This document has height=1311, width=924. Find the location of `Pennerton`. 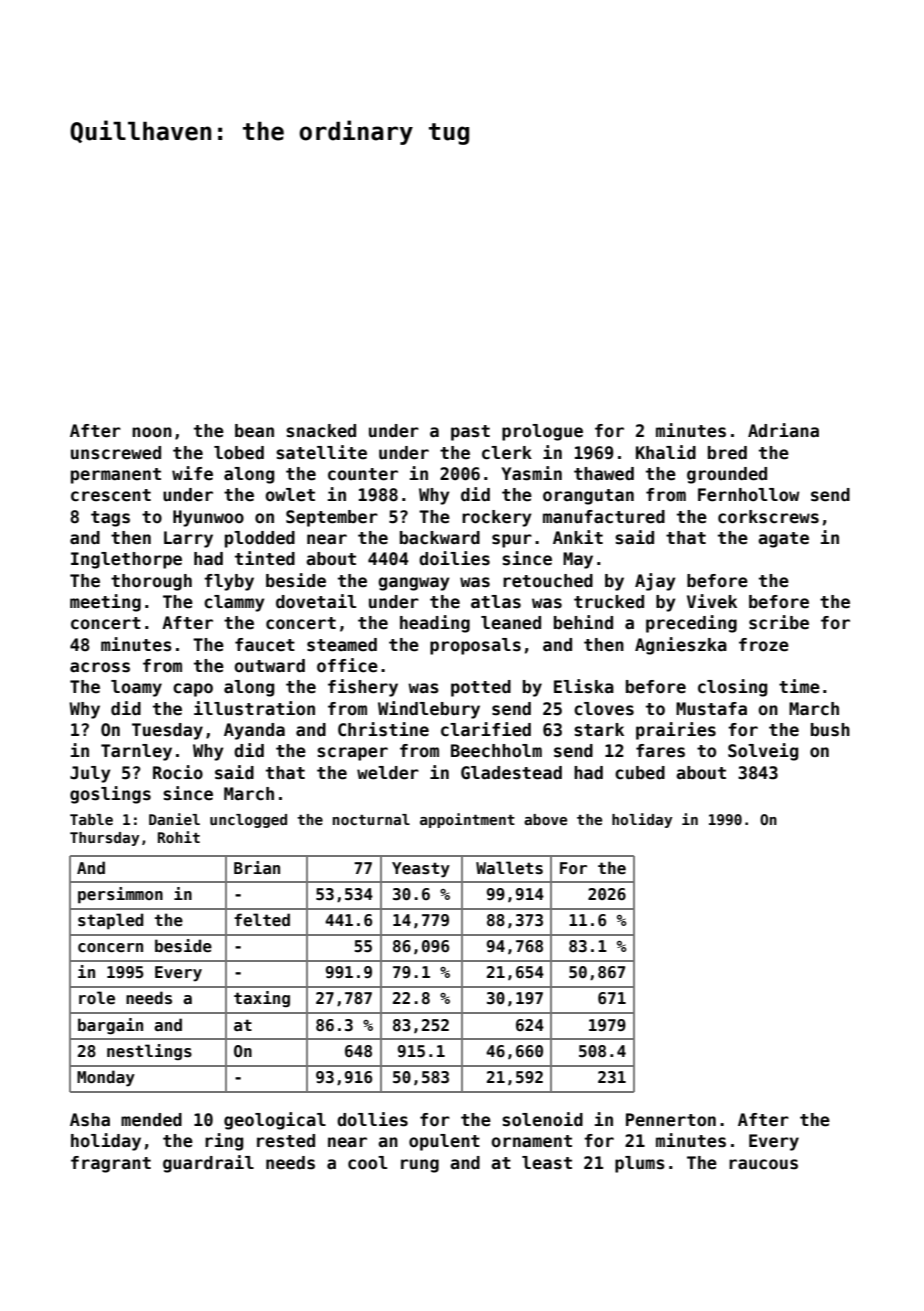

Pennerton is located at coordinates (671, 1120).
